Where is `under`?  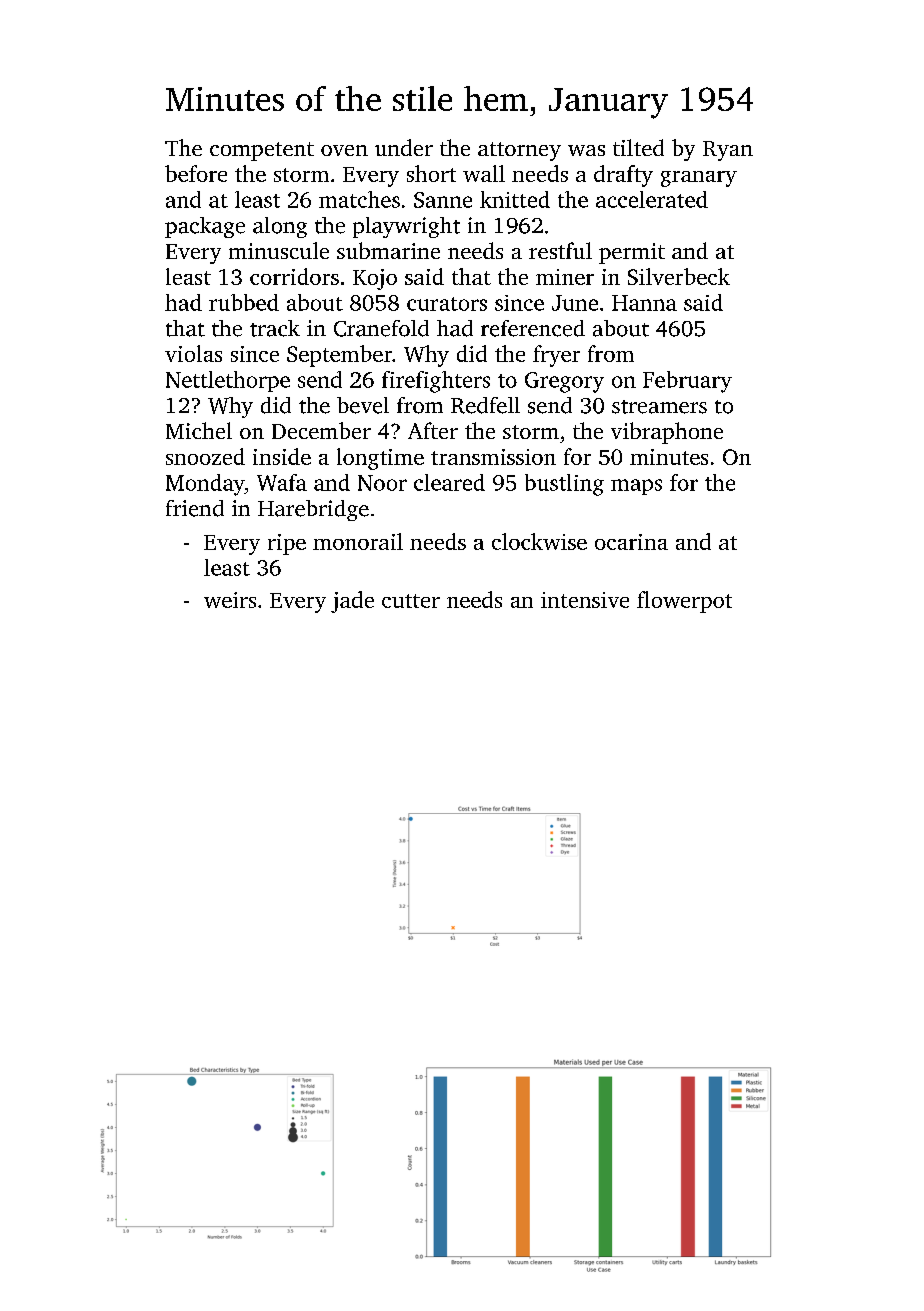 under is located at coordinates (404, 147).
